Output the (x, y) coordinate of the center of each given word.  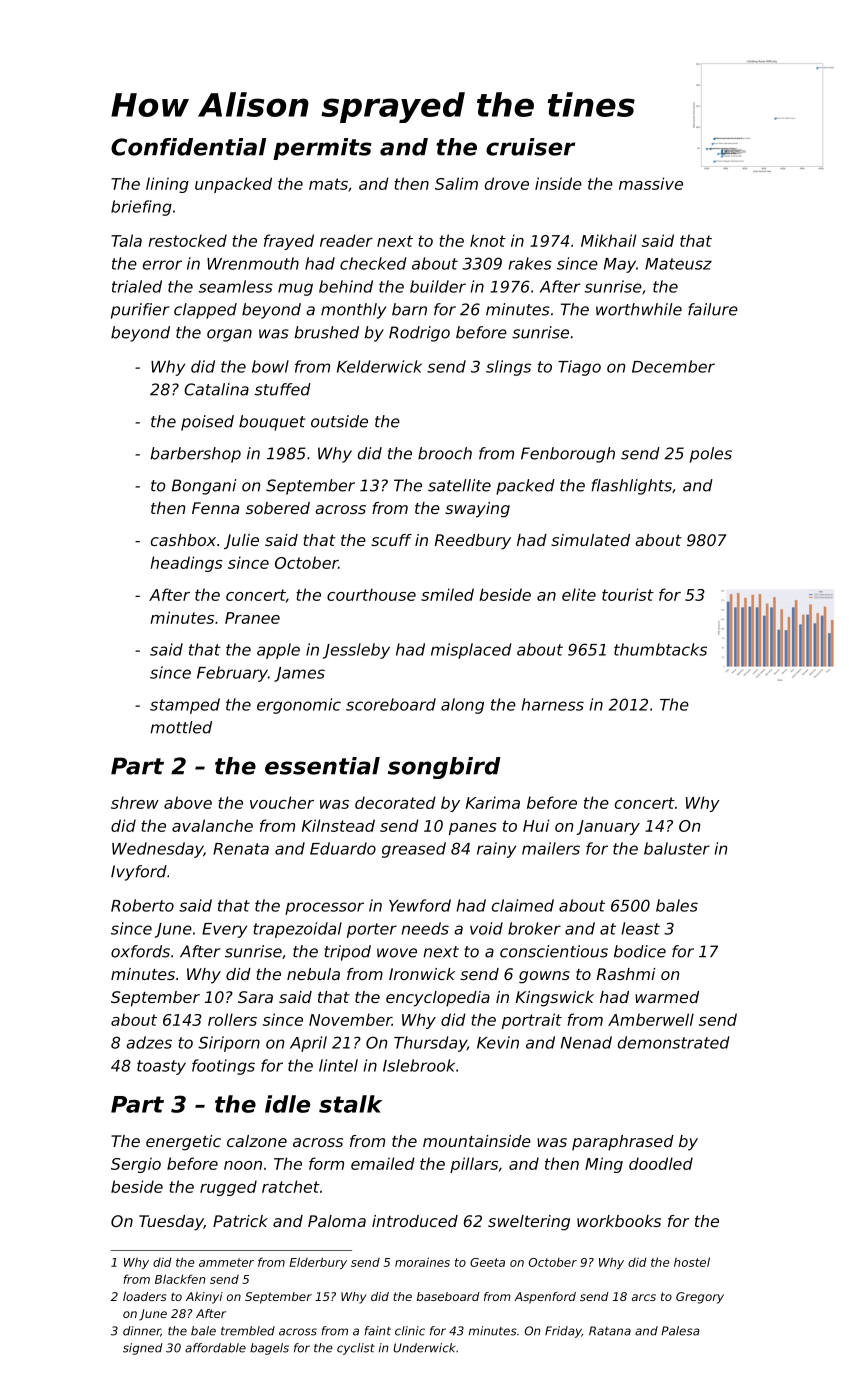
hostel (692, 1262)
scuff (391, 540)
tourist (628, 594)
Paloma (337, 1221)
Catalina (216, 389)
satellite (459, 485)
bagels (269, 1349)
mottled (181, 727)
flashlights (631, 487)
